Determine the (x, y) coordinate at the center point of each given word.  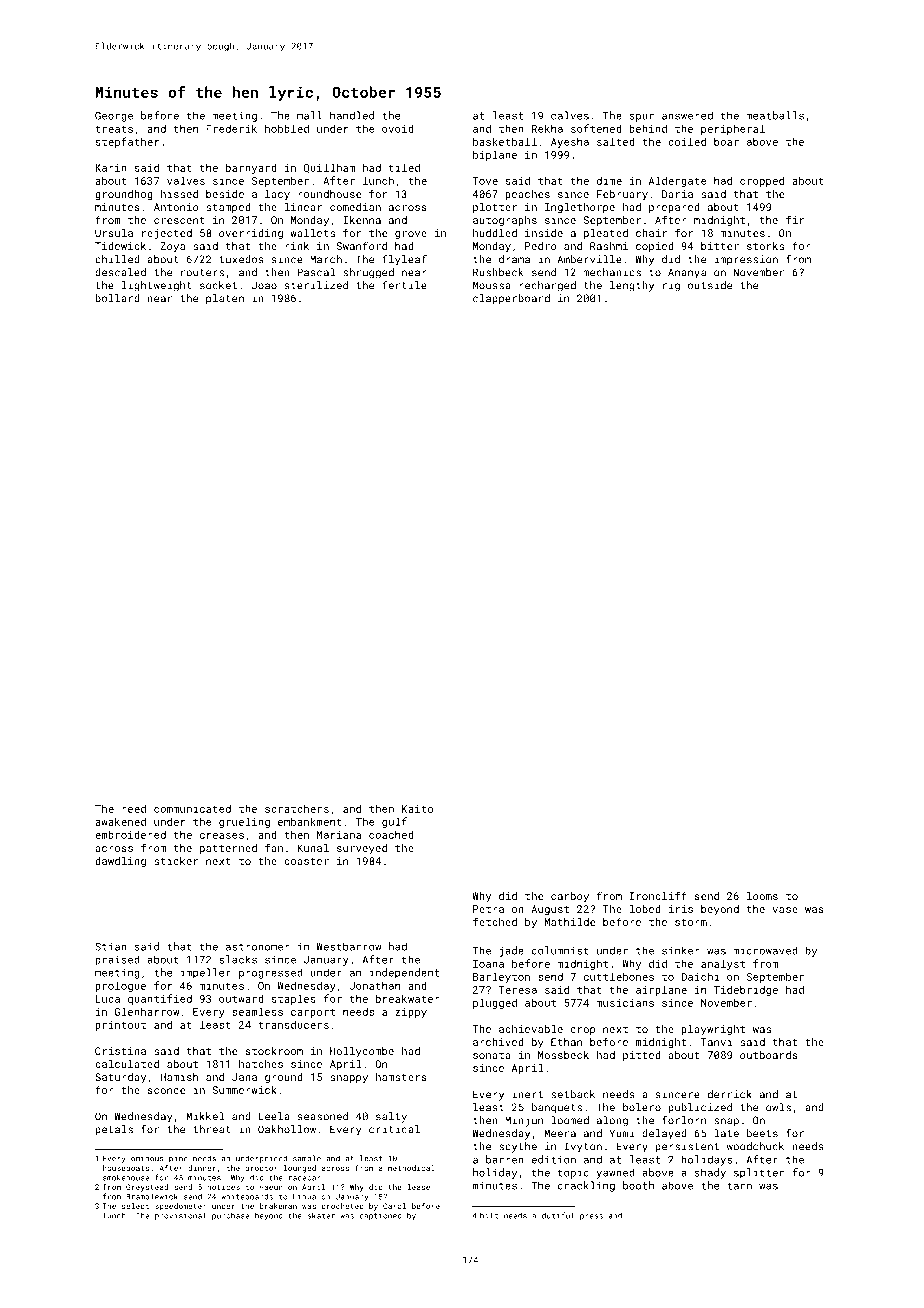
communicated (192, 809)
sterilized (316, 285)
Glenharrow (147, 1011)
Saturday (120, 1078)
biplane (495, 155)
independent (404, 973)
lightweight (157, 286)
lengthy (632, 286)
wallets (312, 233)
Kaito (417, 809)
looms (762, 896)
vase (785, 910)
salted (616, 141)
